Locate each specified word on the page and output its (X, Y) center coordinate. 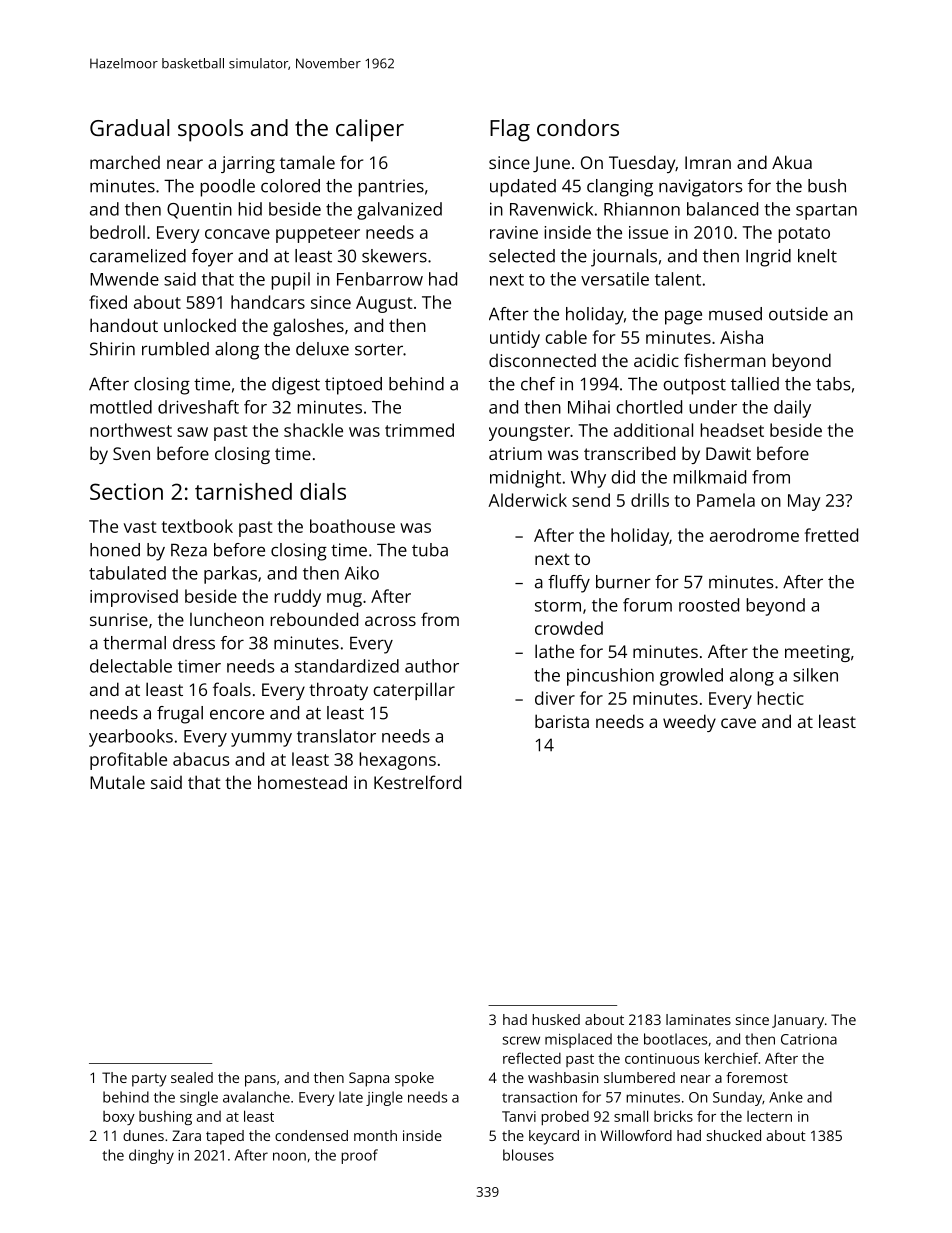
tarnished (243, 491)
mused (735, 314)
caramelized (138, 256)
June (551, 164)
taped (225, 1137)
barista (562, 721)
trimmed (419, 430)
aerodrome (754, 535)
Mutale (117, 782)
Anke (786, 1097)
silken (815, 675)
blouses (528, 1155)
